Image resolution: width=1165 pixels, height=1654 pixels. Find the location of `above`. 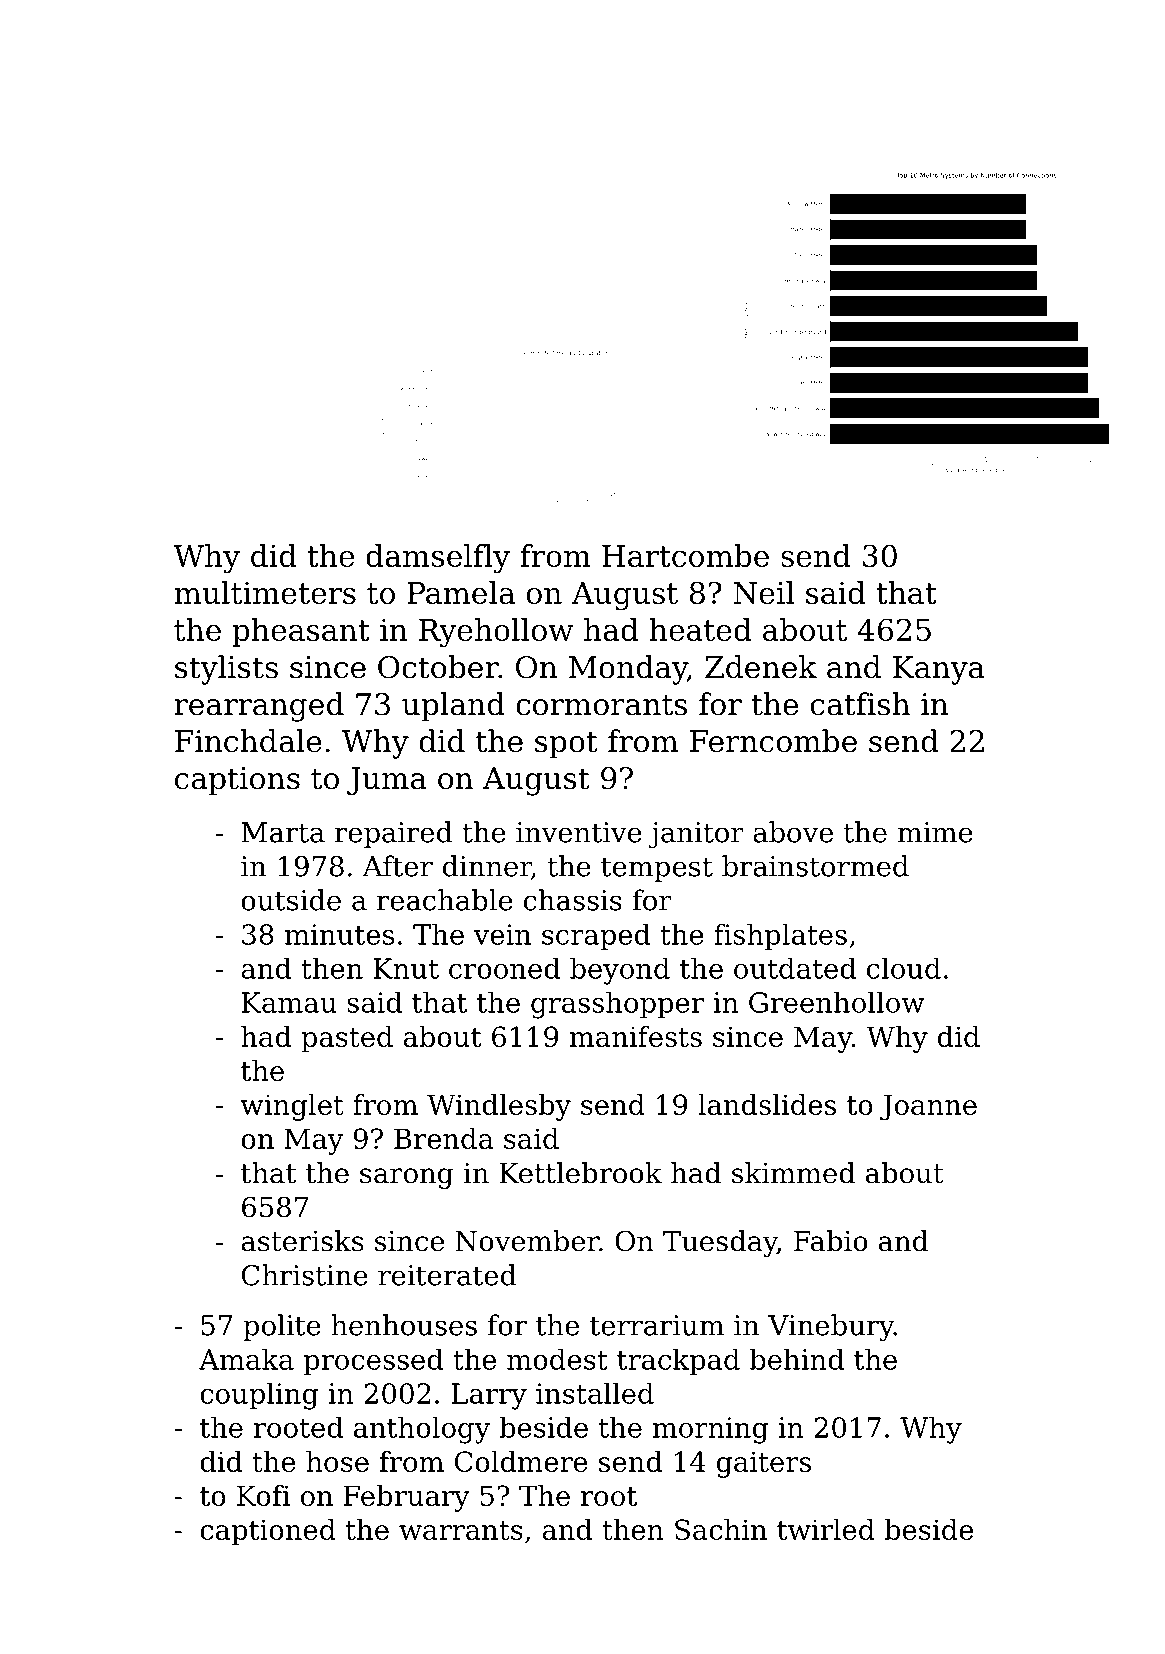

above is located at coordinates (793, 832).
